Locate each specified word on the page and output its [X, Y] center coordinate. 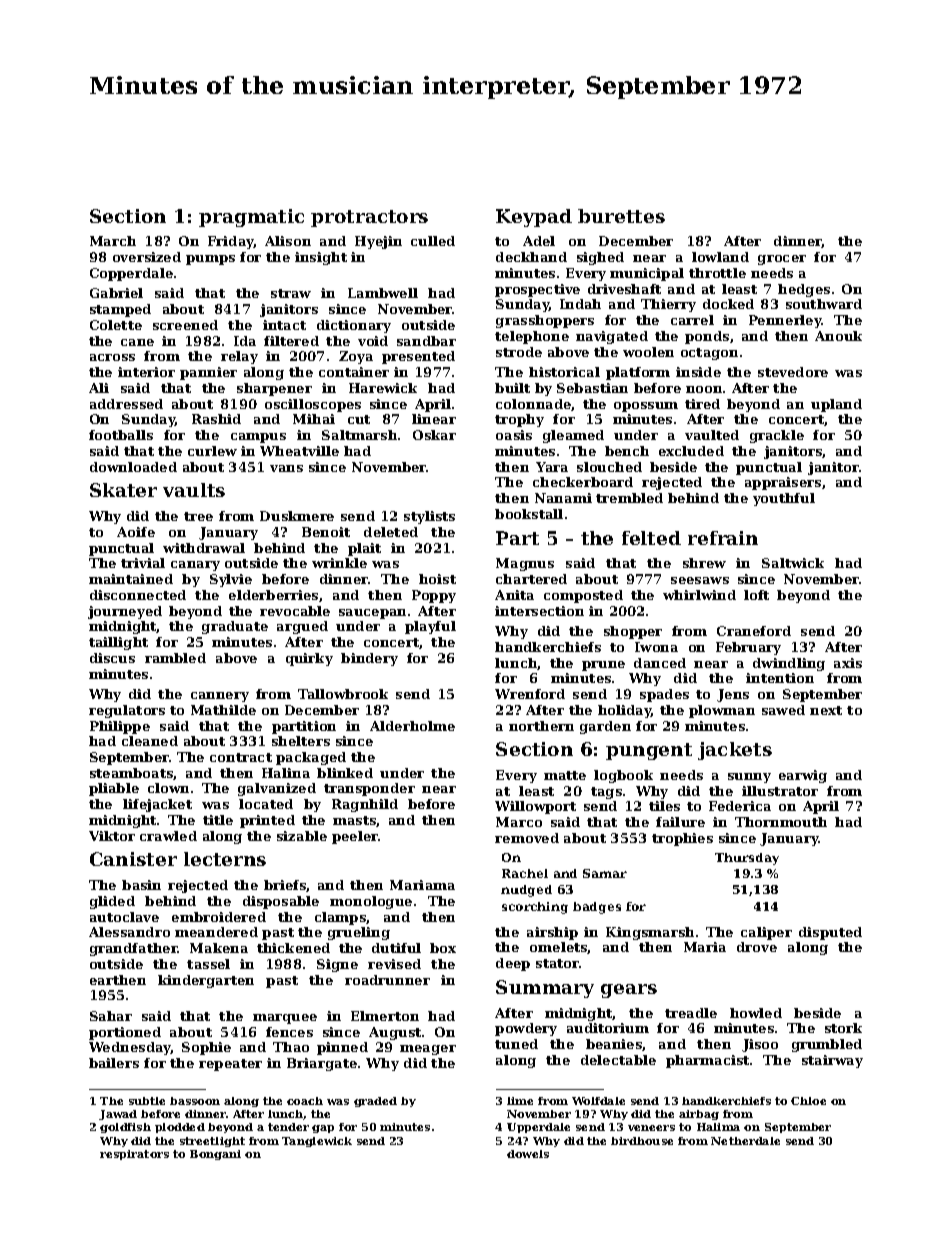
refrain [723, 538]
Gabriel [116, 293]
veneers [651, 1128]
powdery [526, 1029]
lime [520, 1101]
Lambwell [383, 293]
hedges [804, 290]
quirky [309, 659]
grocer [782, 260]
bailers [114, 1063]
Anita [514, 595]
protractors [369, 218]
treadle [691, 1013]
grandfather [134, 949]
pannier [208, 373]
